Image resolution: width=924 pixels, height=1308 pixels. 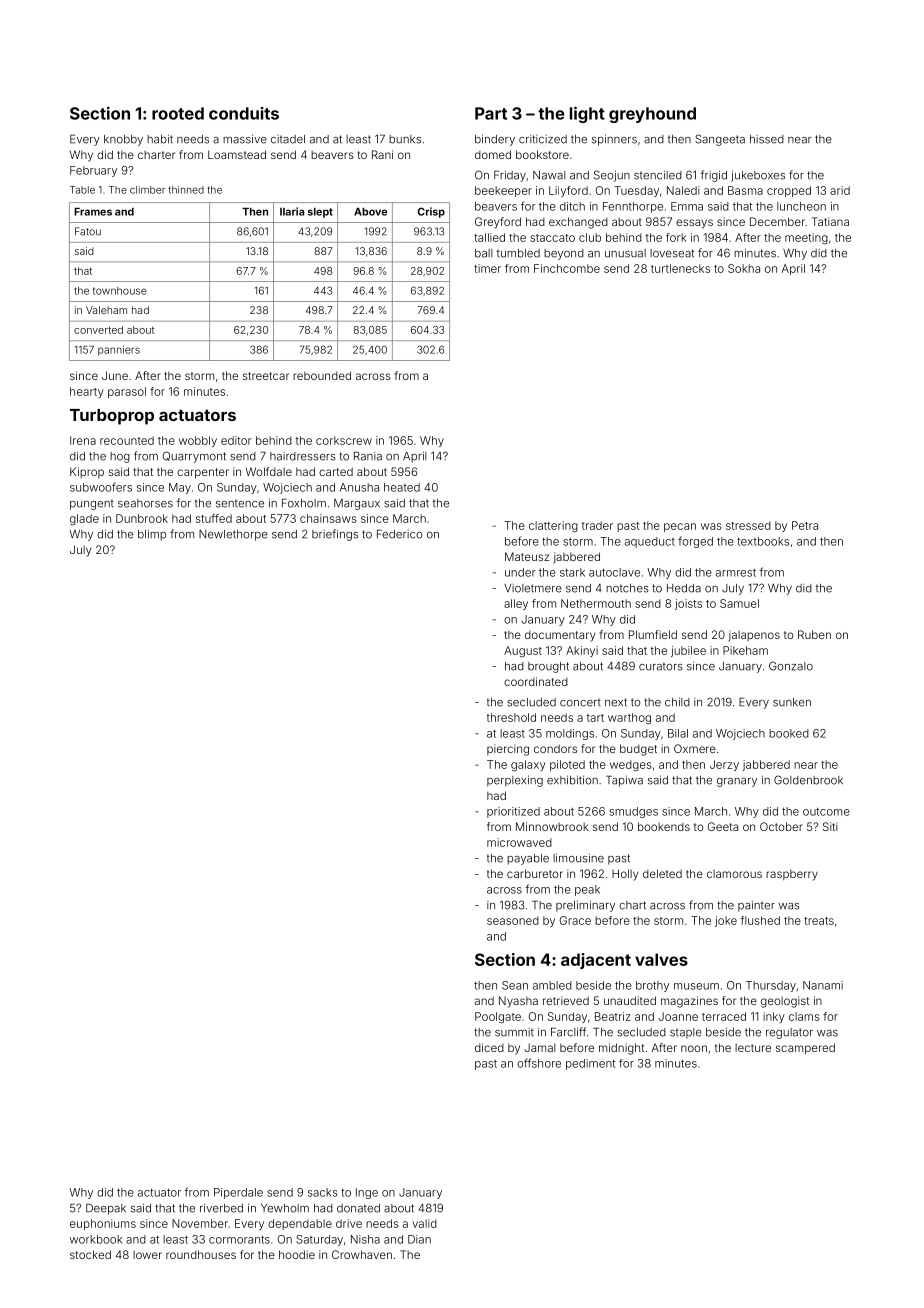 What do you see at coordinates (695, 542) in the screenshot?
I see `forged` at bounding box center [695, 542].
